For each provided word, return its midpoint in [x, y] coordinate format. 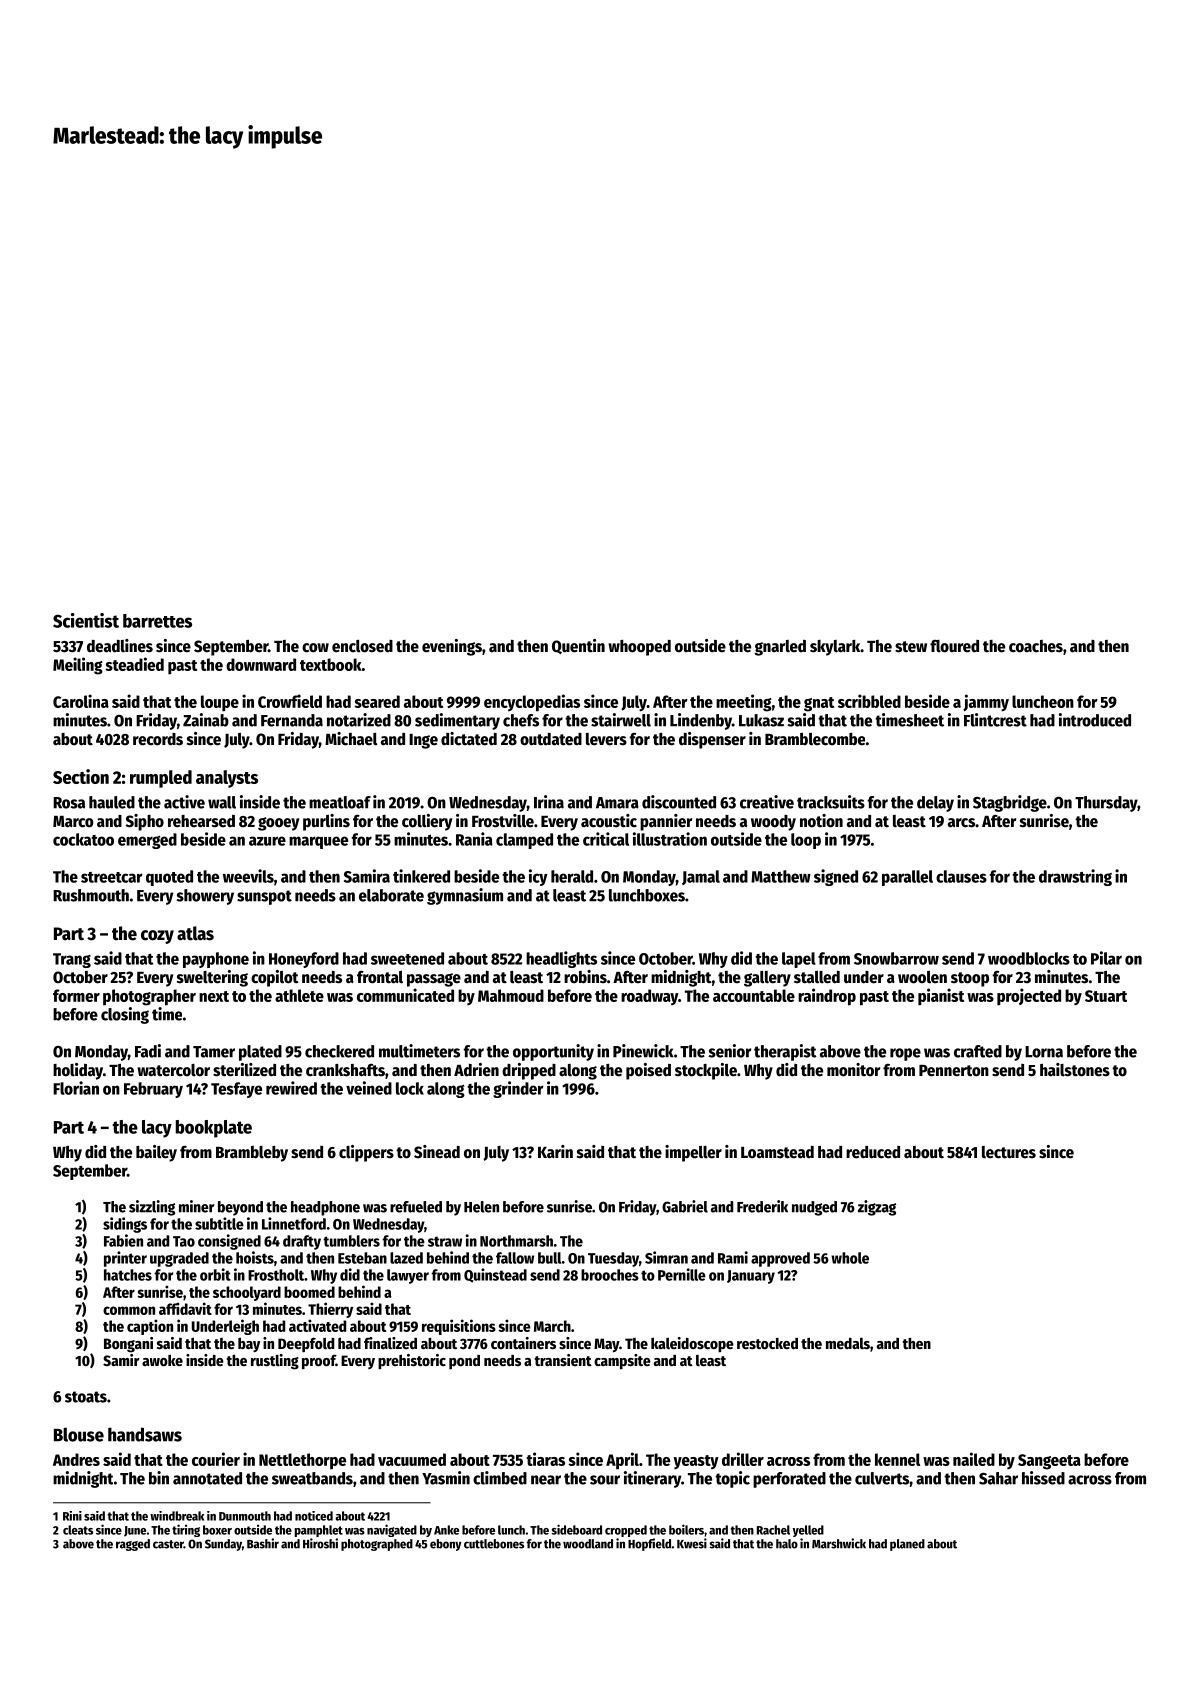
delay [935, 804]
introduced [1095, 720]
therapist [785, 1052]
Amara [617, 803]
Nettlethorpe [302, 1461]
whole [850, 1258]
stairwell [621, 720]
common [129, 1310]
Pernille [682, 1274]
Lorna [1044, 1052]
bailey [156, 1153]
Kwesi [692, 1543]
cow [315, 648]
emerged [147, 841]
